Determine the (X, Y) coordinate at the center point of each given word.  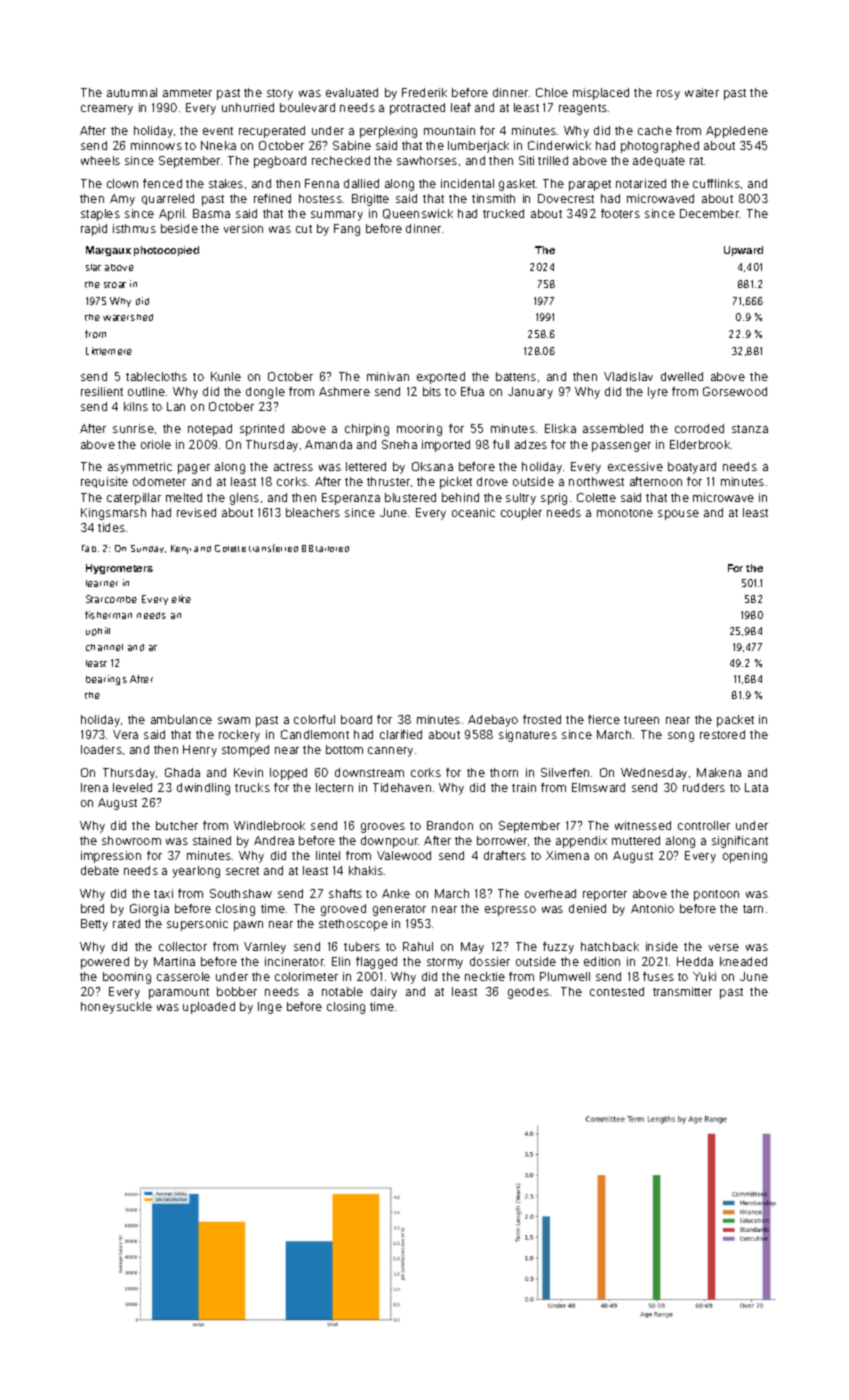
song (681, 737)
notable (342, 991)
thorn (504, 772)
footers (620, 213)
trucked (503, 213)
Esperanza (351, 499)
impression (111, 857)
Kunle (226, 376)
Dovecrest (566, 198)
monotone (625, 513)
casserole (183, 976)
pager (194, 469)
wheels (100, 160)
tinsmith (493, 198)
